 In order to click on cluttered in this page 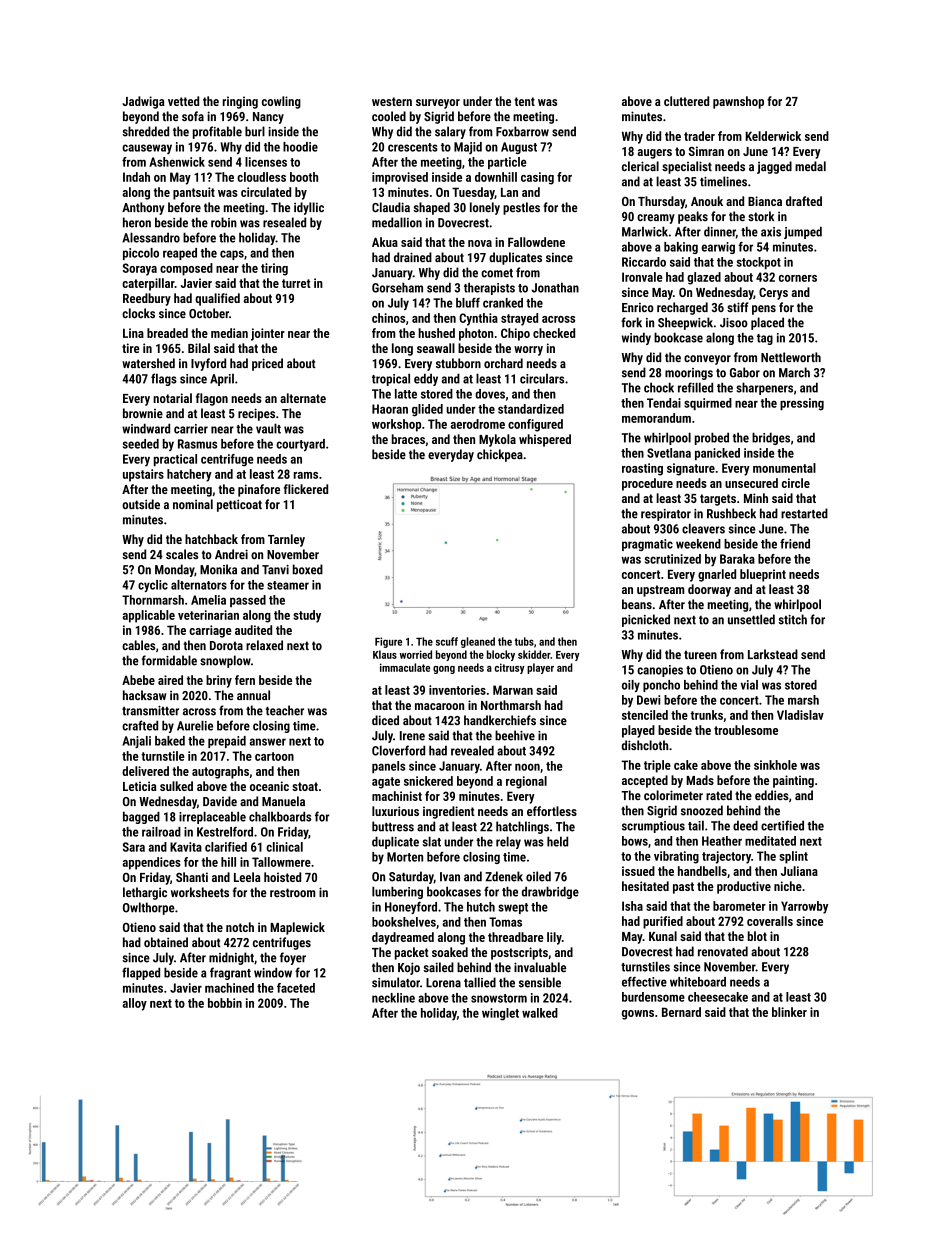, I will do `click(686, 101)`.
